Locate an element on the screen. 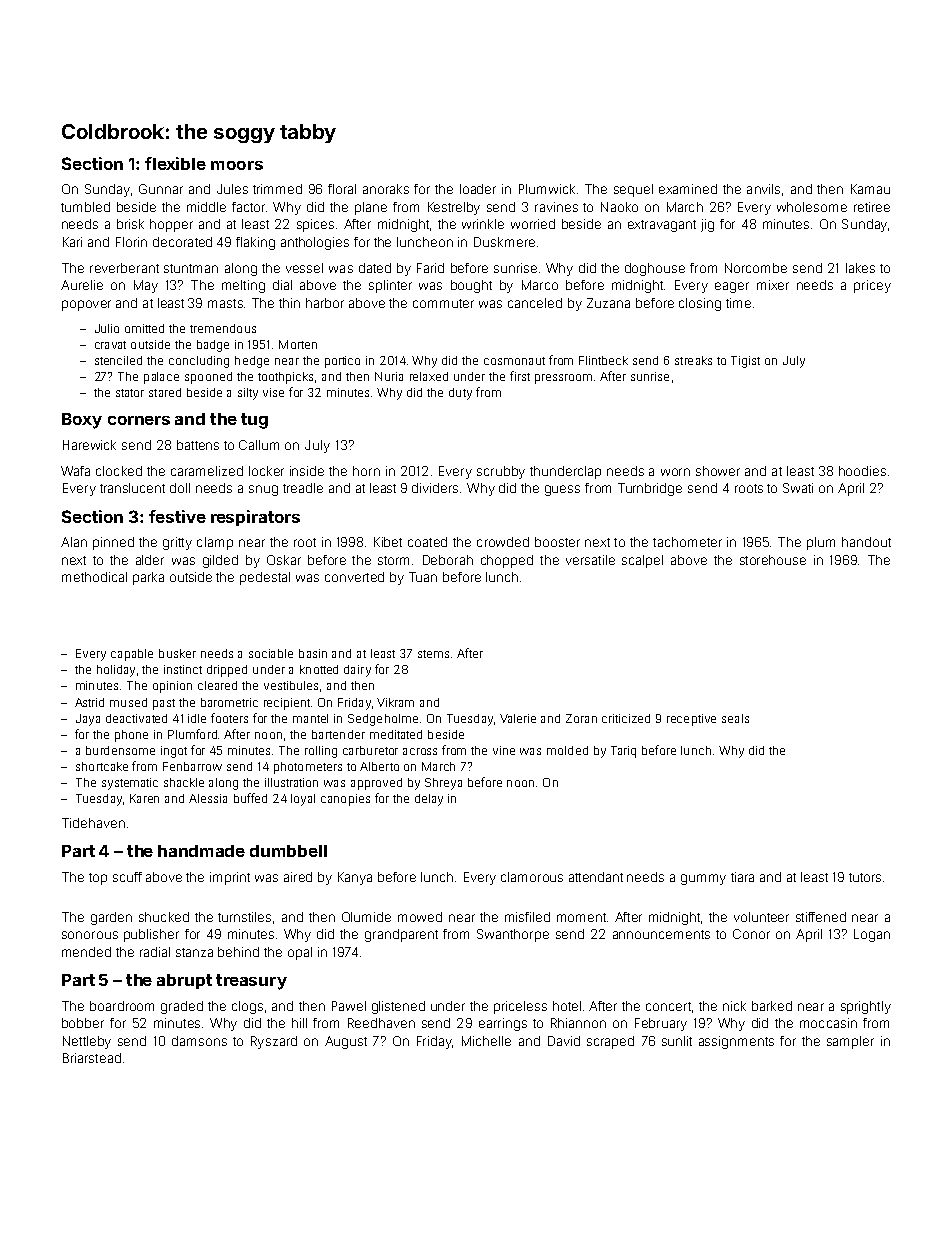 This screenshot has width=952, height=1233. anoraks is located at coordinates (386, 189).
